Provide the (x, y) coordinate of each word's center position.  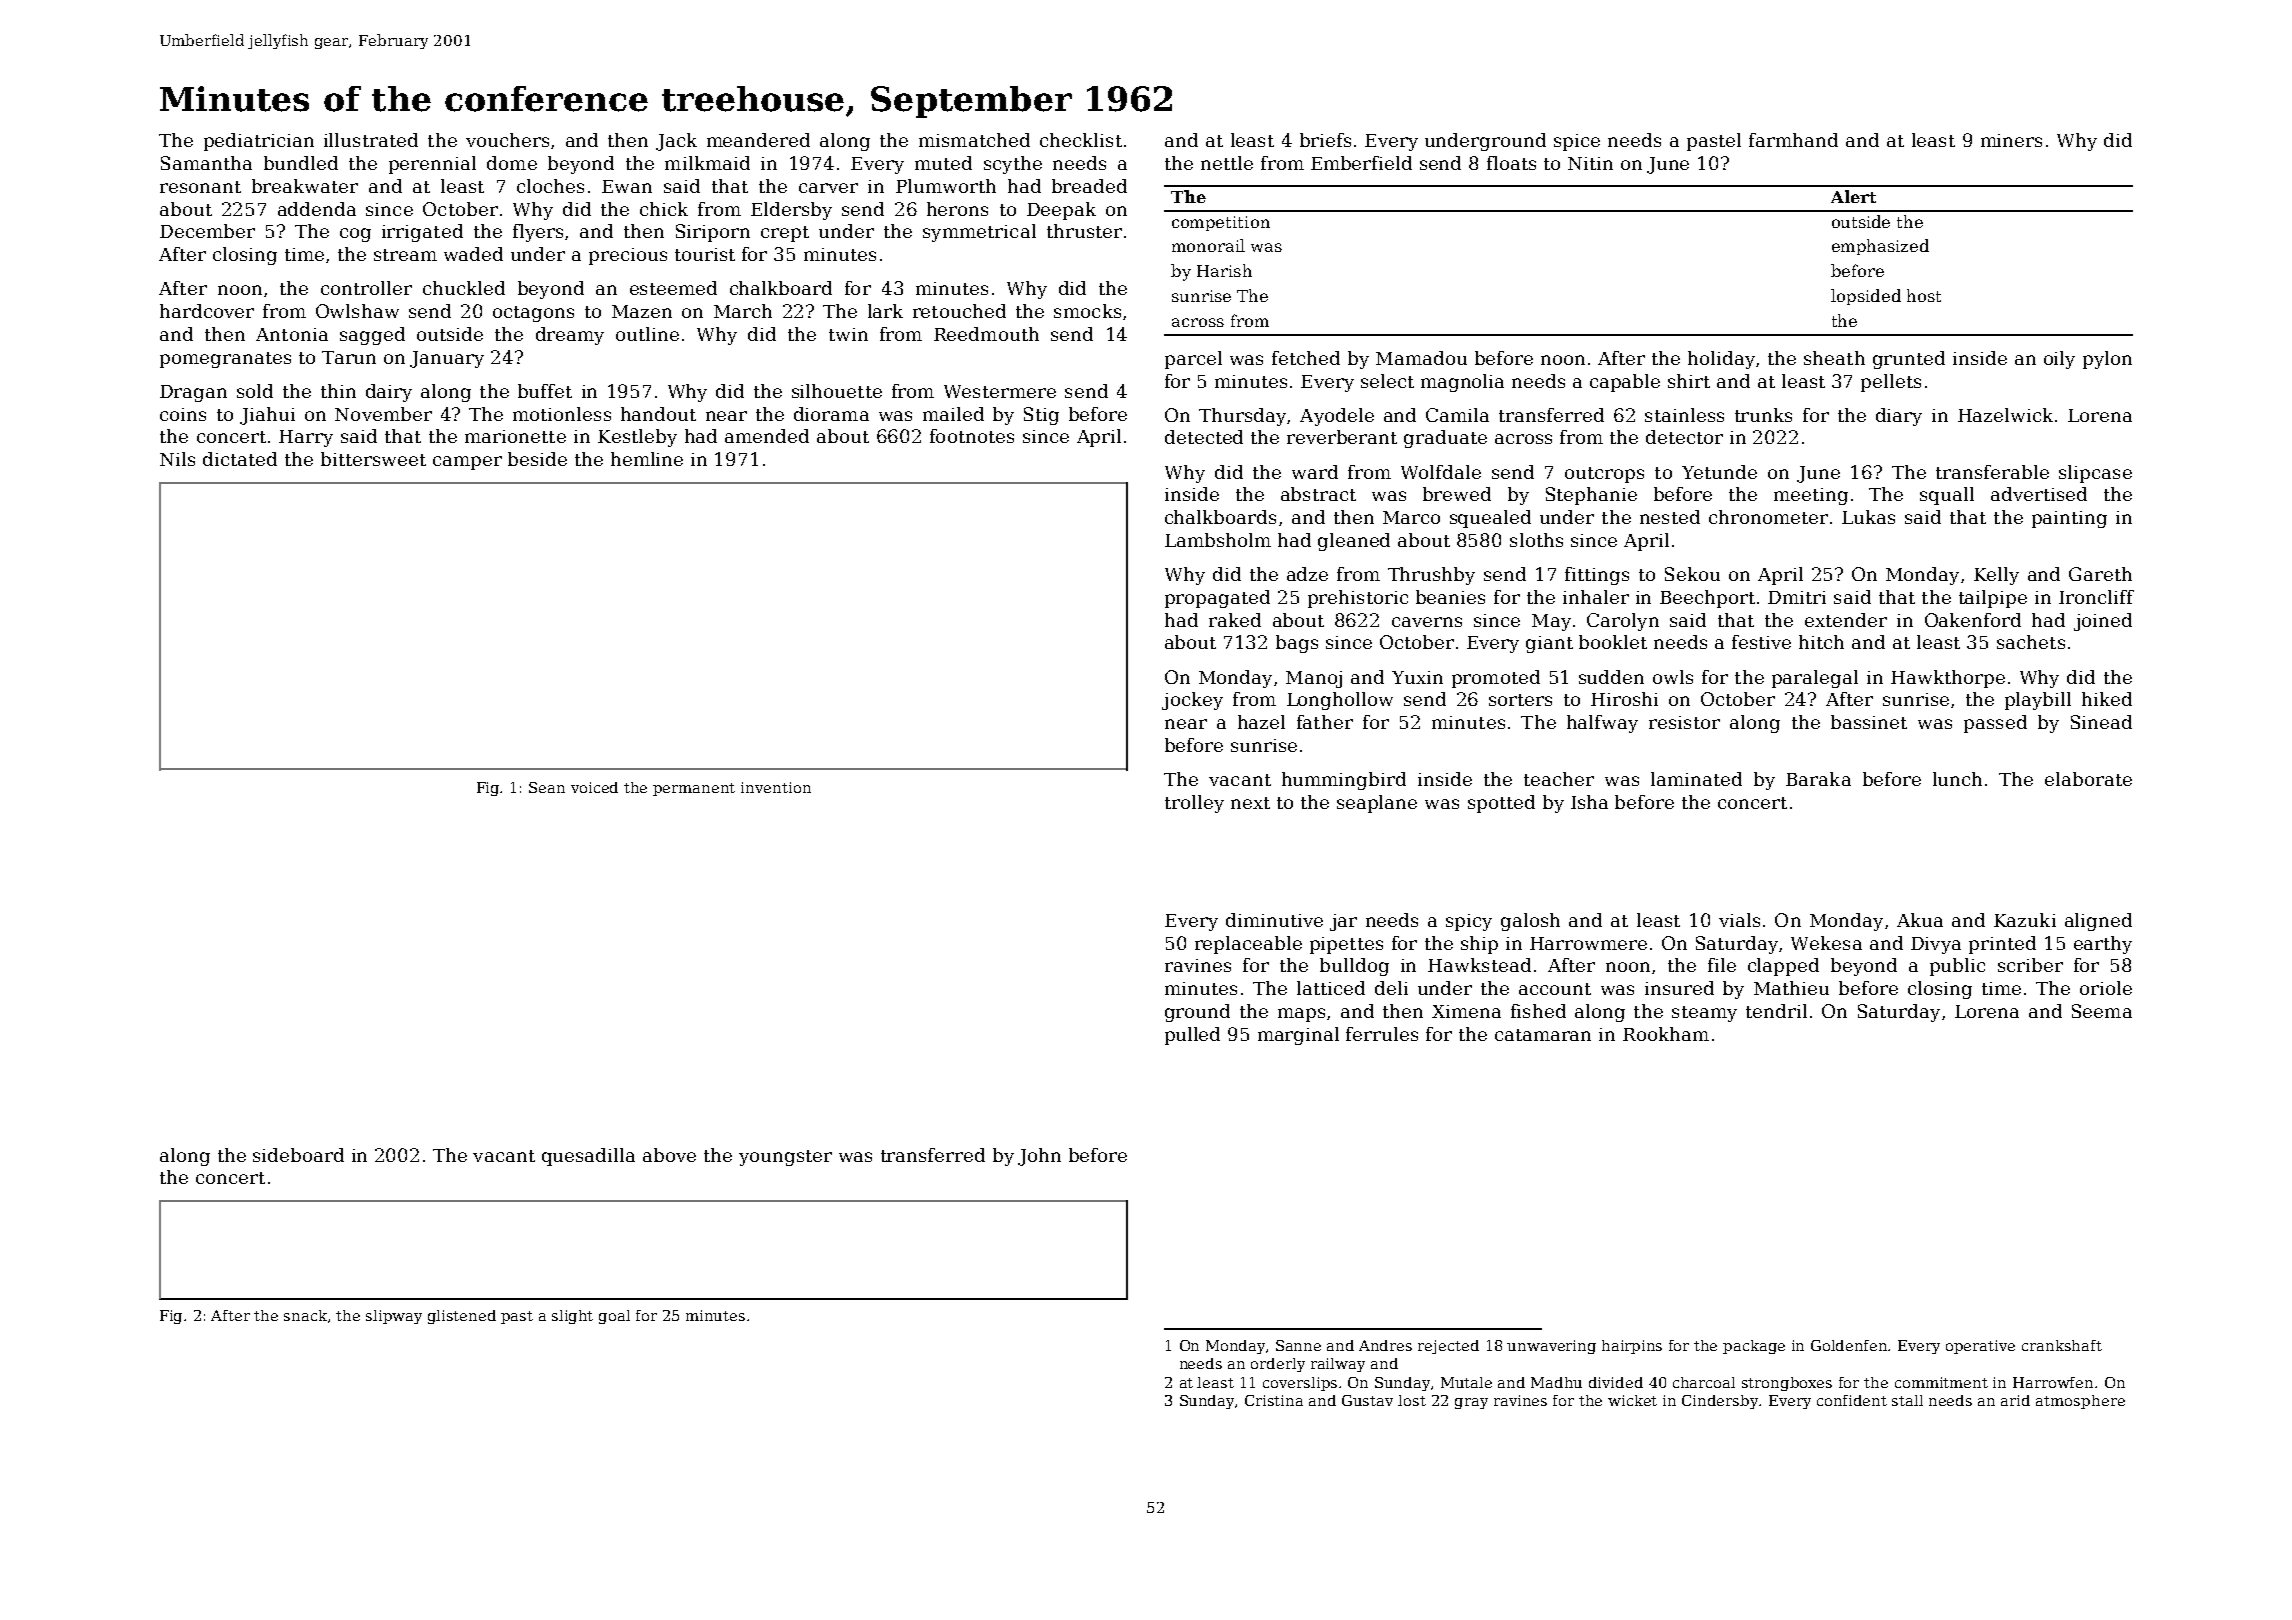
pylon (2107, 360)
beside (537, 459)
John (1039, 1157)
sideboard (298, 1155)
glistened (462, 1317)
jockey (1192, 701)
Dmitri (1797, 597)
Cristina (1274, 1400)
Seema (2102, 1011)
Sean (547, 787)
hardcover (207, 311)
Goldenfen (1850, 1345)
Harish (1224, 270)
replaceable (1248, 945)
